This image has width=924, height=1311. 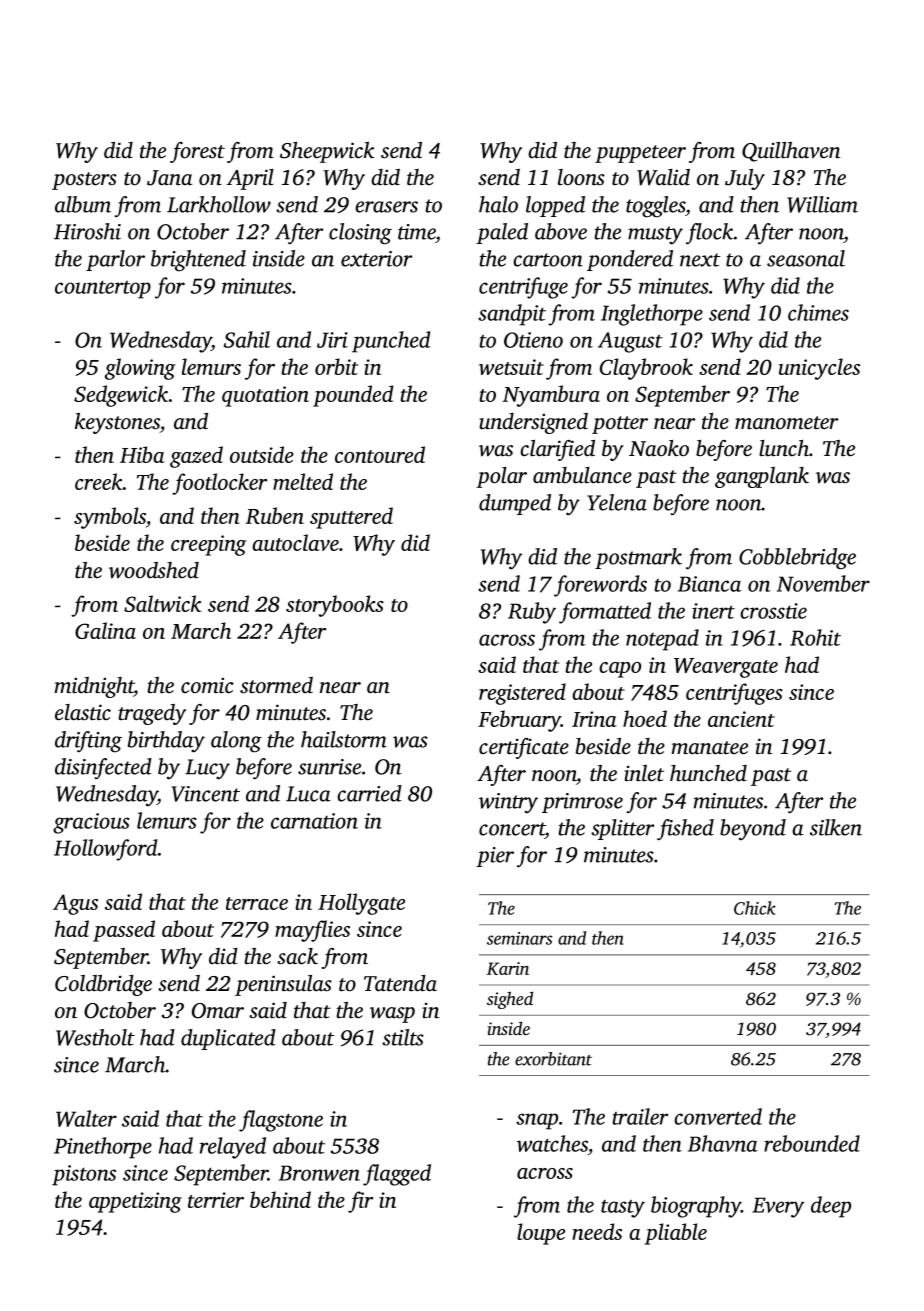 I want to click on registered, so click(x=522, y=694).
